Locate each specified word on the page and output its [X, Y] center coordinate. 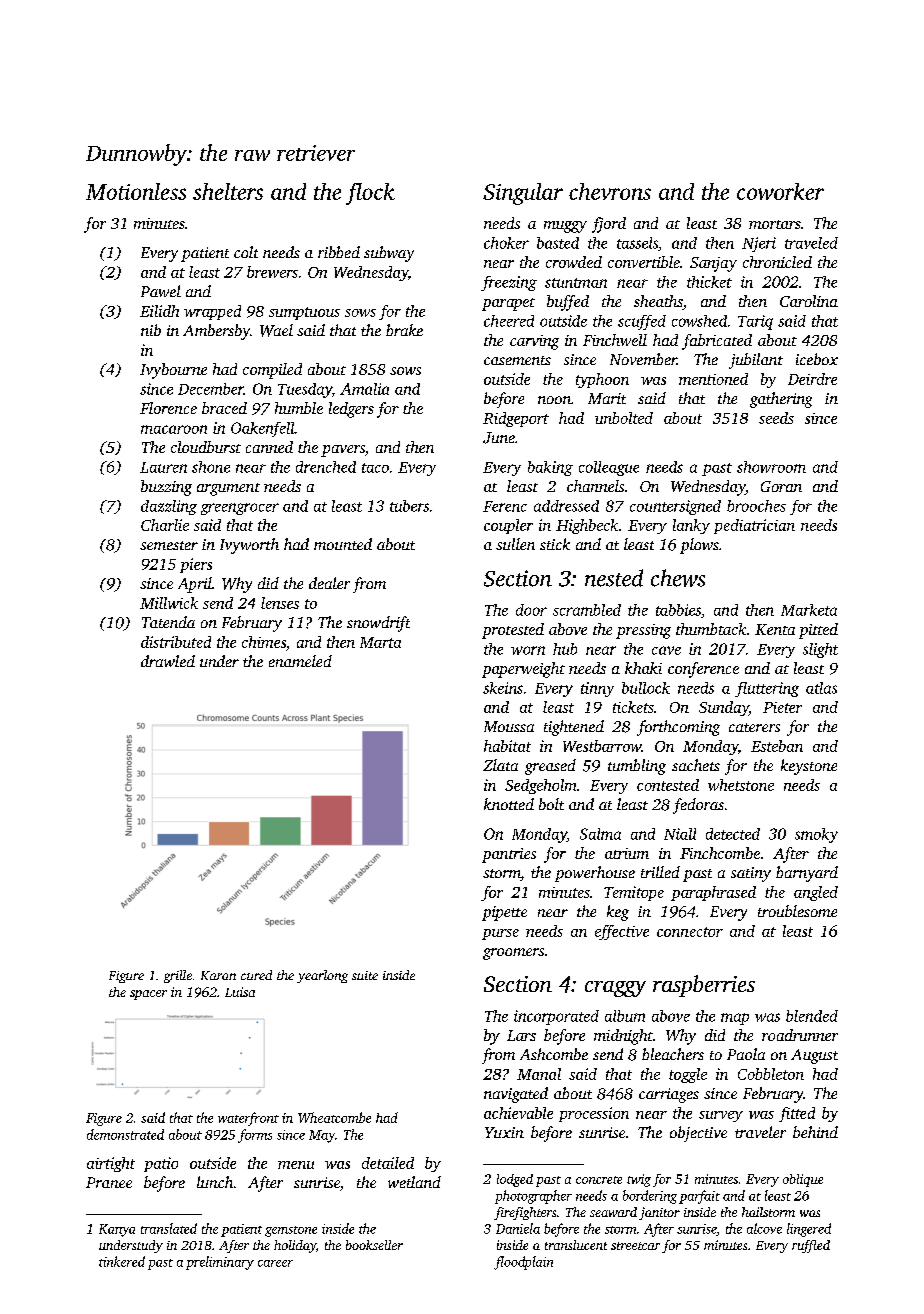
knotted [509, 804]
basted [558, 243]
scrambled [587, 610]
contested [668, 785]
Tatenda [168, 622]
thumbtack [711, 629]
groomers [513, 954]
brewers [272, 272]
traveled [811, 243]
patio [161, 1164]
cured [256, 975]
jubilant [756, 361]
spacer [148, 995]
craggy [615, 989]
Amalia [364, 389]
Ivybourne [173, 371]
